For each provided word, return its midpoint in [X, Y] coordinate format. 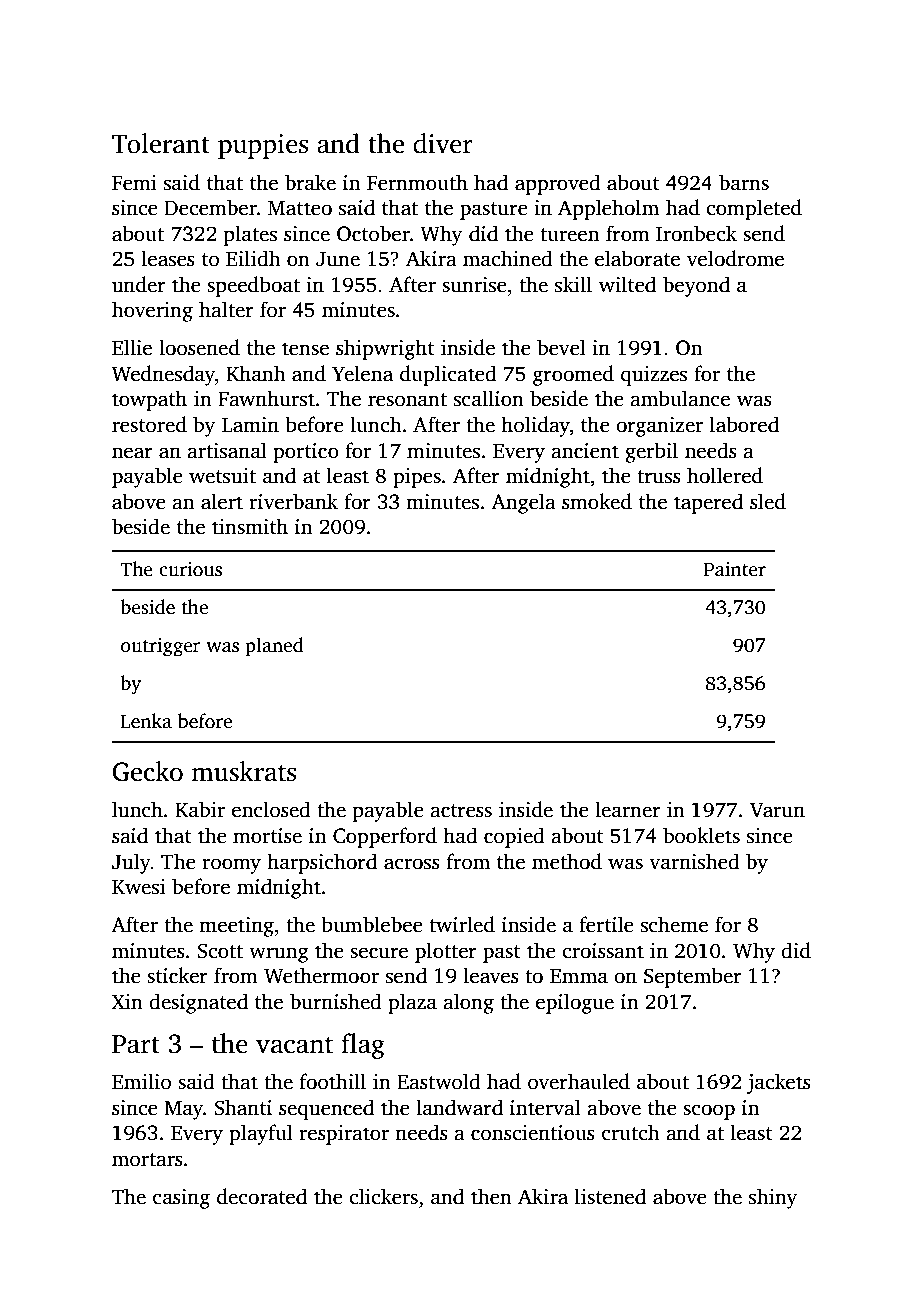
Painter [735, 569]
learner [628, 809]
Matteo [300, 208]
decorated [262, 1196]
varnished [694, 861]
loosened [199, 347]
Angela [523, 503]
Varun [777, 810]
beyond [696, 286]
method [567, 861]
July [131, 863]
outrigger [161, 647]
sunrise [474, 285]
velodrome [735, 258]
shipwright [385, 349]
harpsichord [322, 863]
